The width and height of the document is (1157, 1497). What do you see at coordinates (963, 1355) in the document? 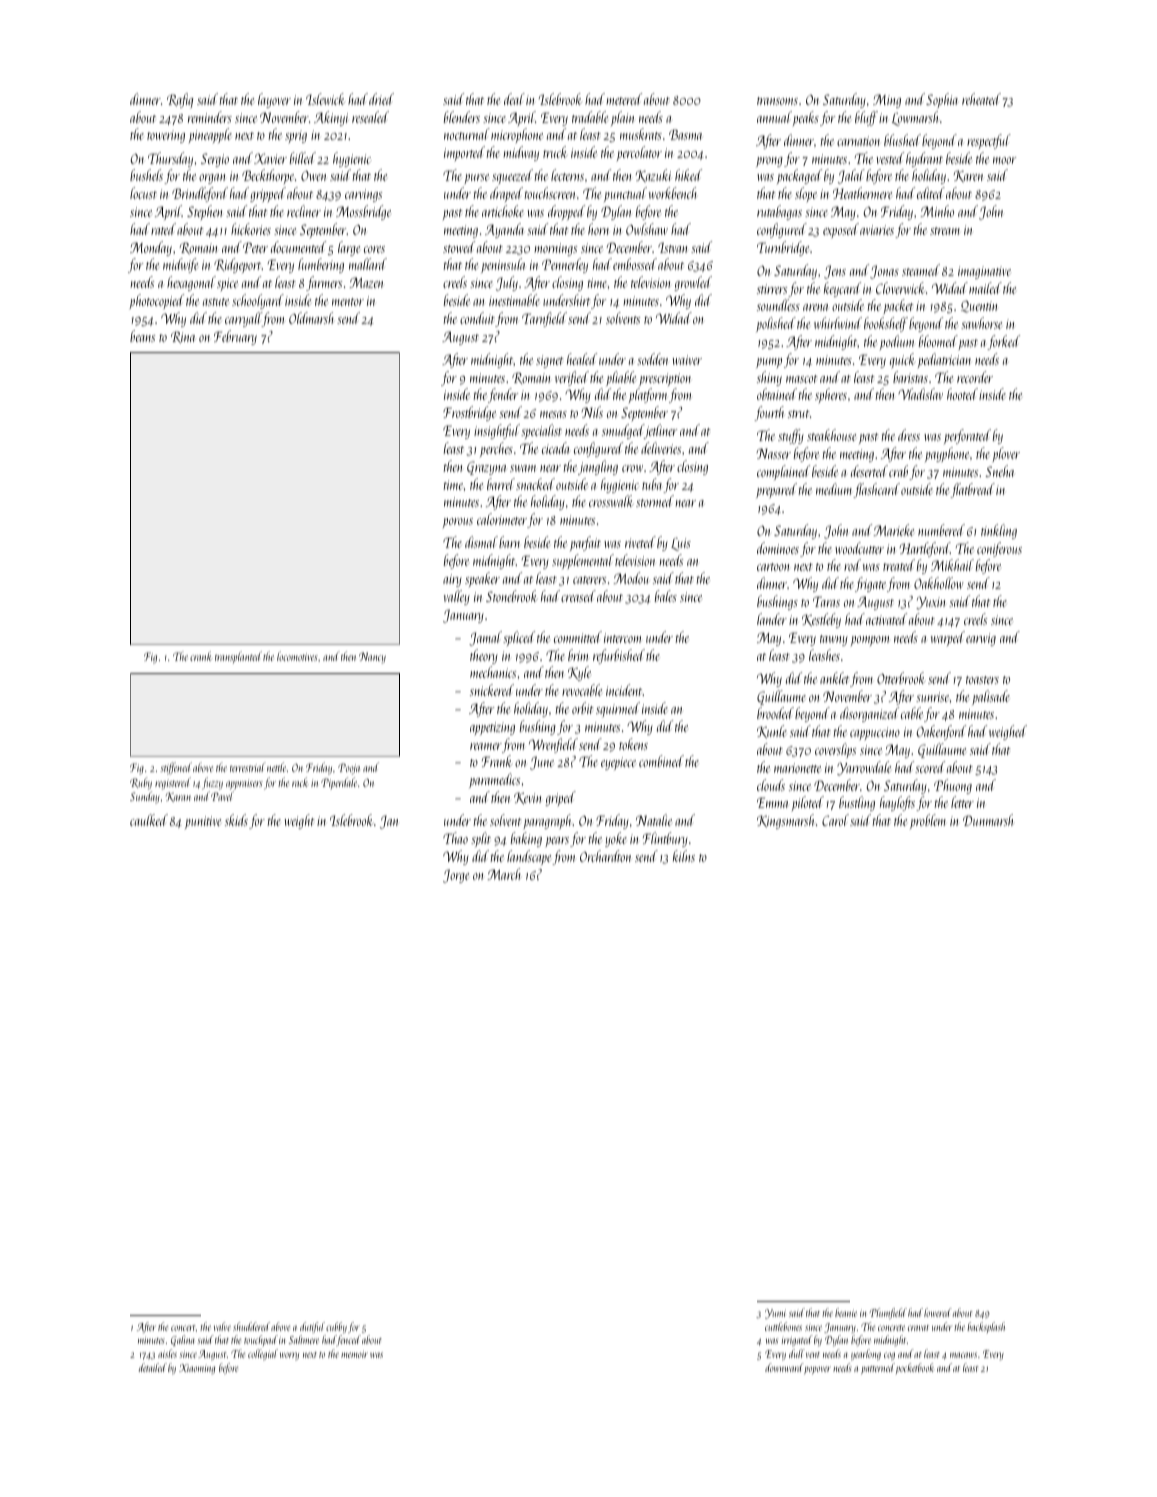
I see `macaws` at bounding box center [963, 1355].
